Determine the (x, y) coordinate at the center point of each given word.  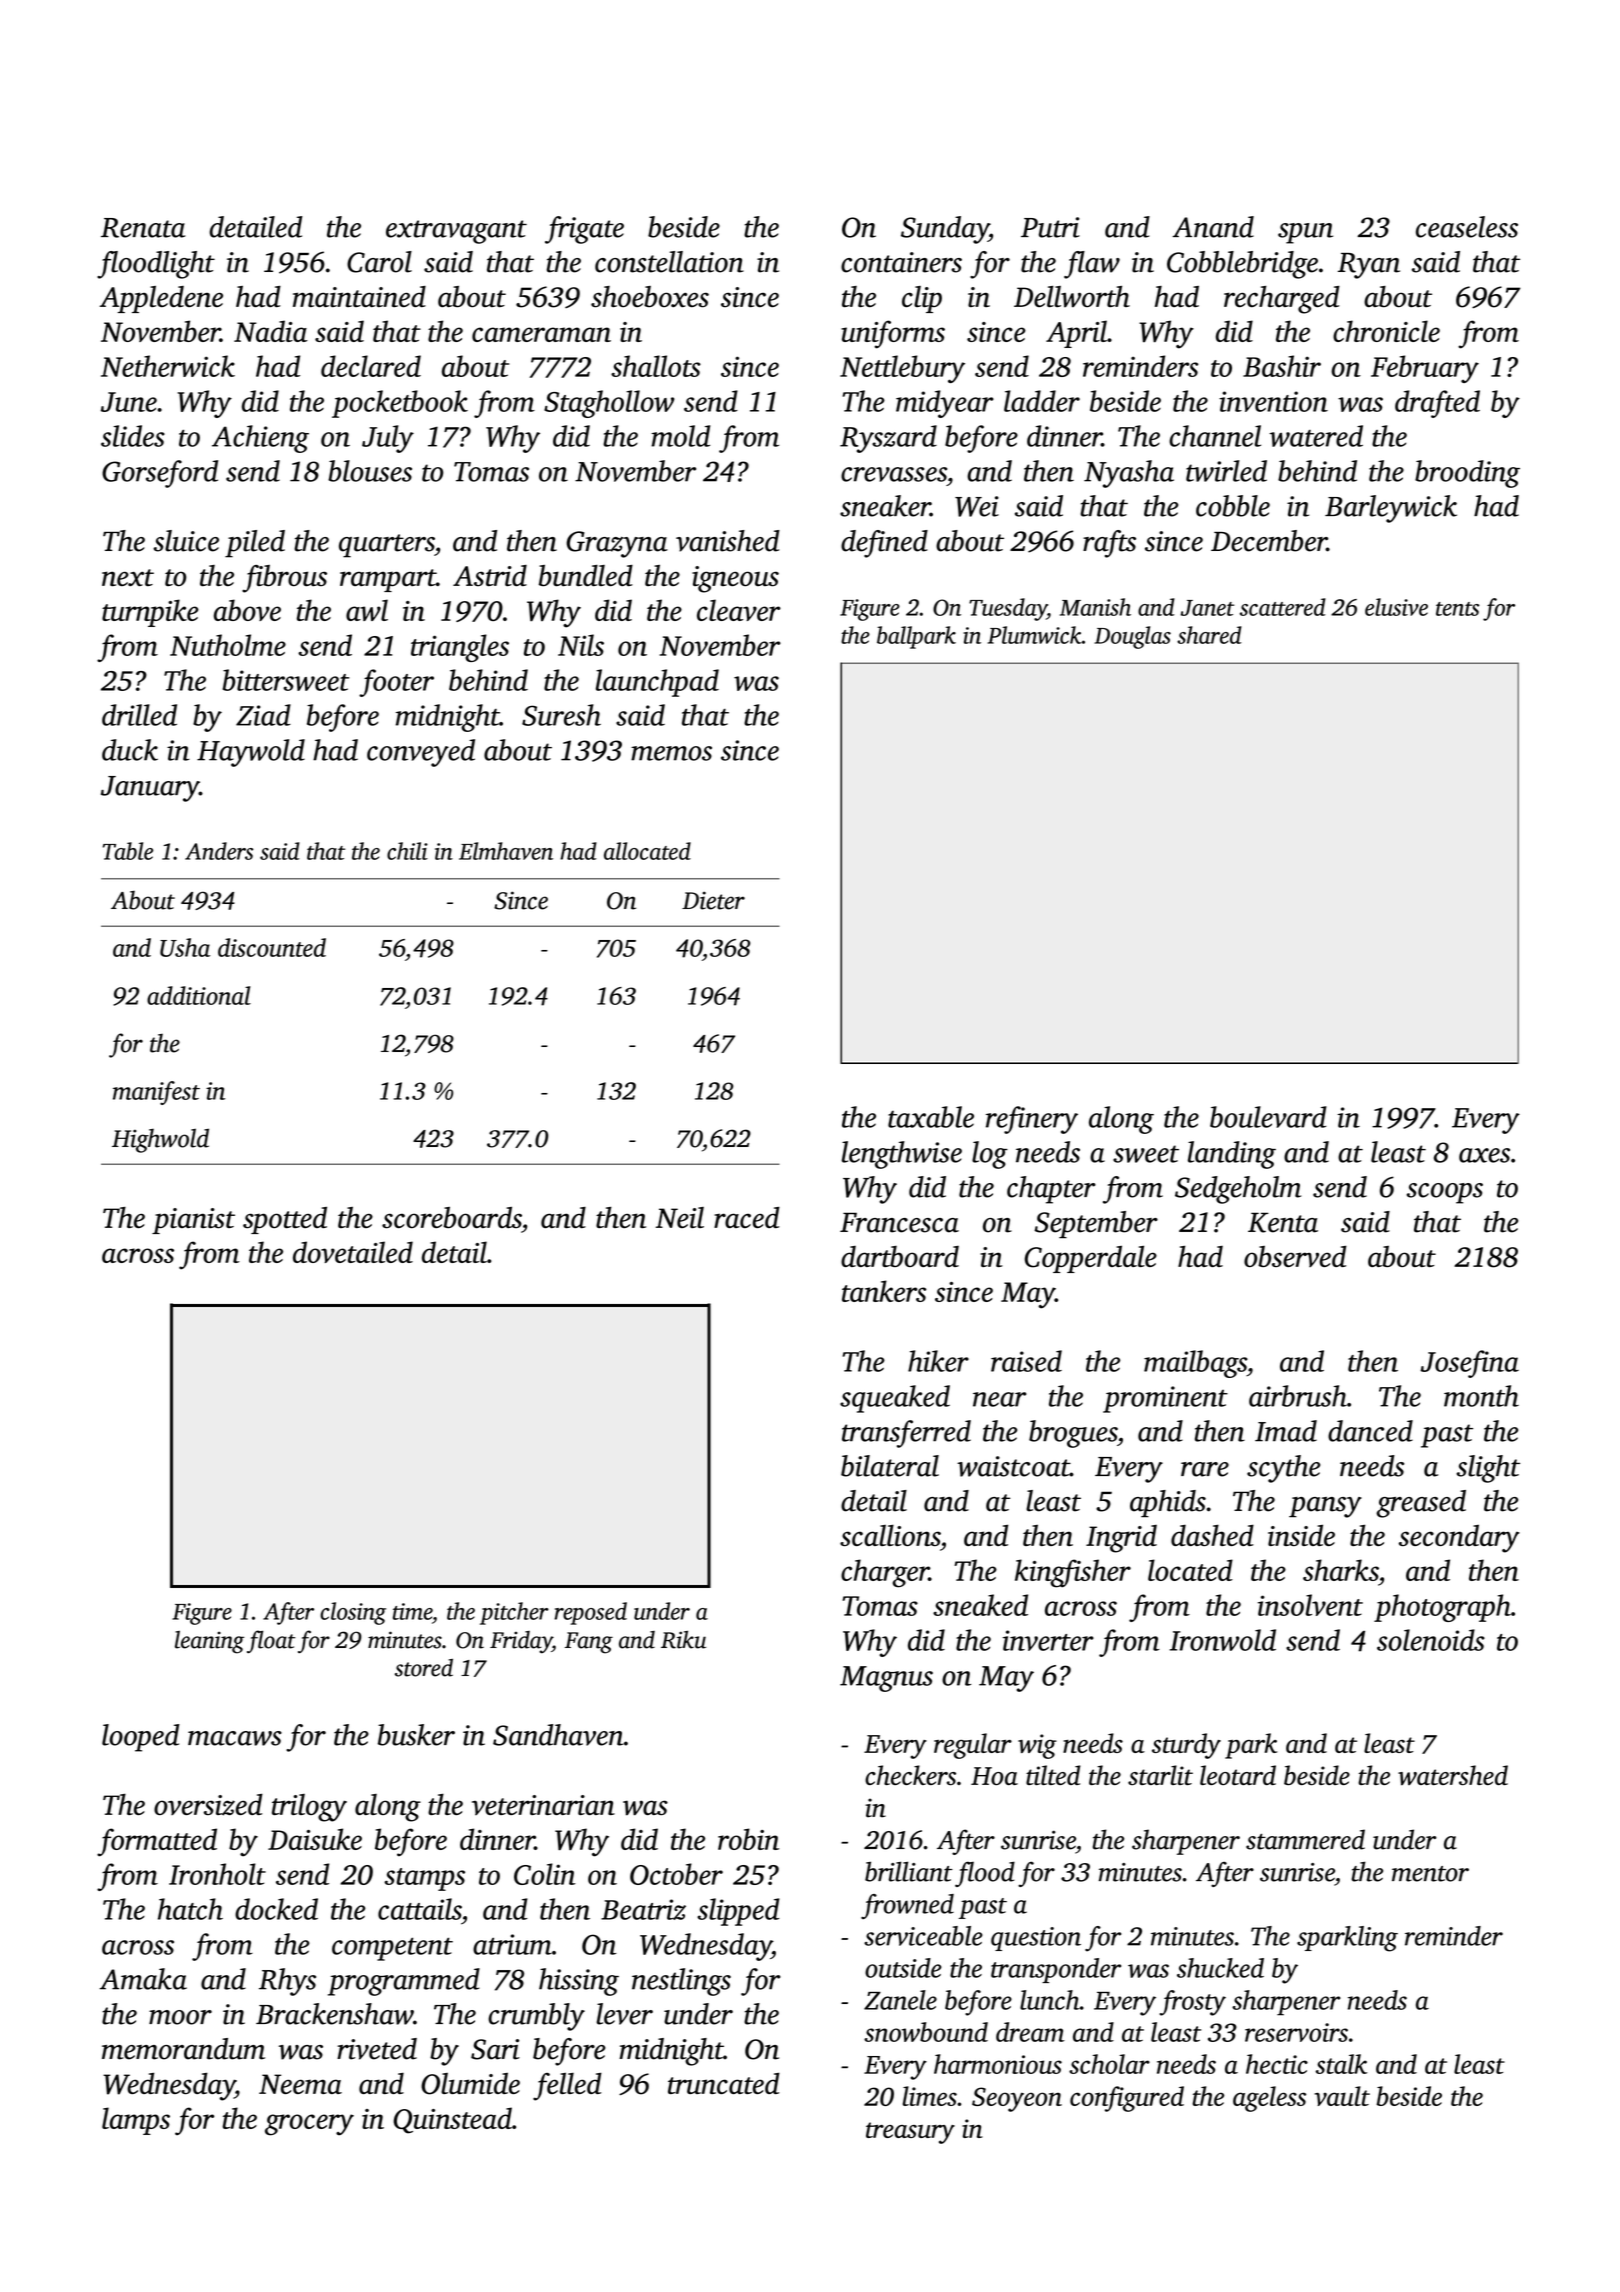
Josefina (1469, 1364)
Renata (143, 228)
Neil (680, 1217)
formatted (157, 1842)
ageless (1269, 2099)
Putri (1050, 227)
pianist (193, 1221)
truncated (724, 2083)
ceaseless (1467, 227)
